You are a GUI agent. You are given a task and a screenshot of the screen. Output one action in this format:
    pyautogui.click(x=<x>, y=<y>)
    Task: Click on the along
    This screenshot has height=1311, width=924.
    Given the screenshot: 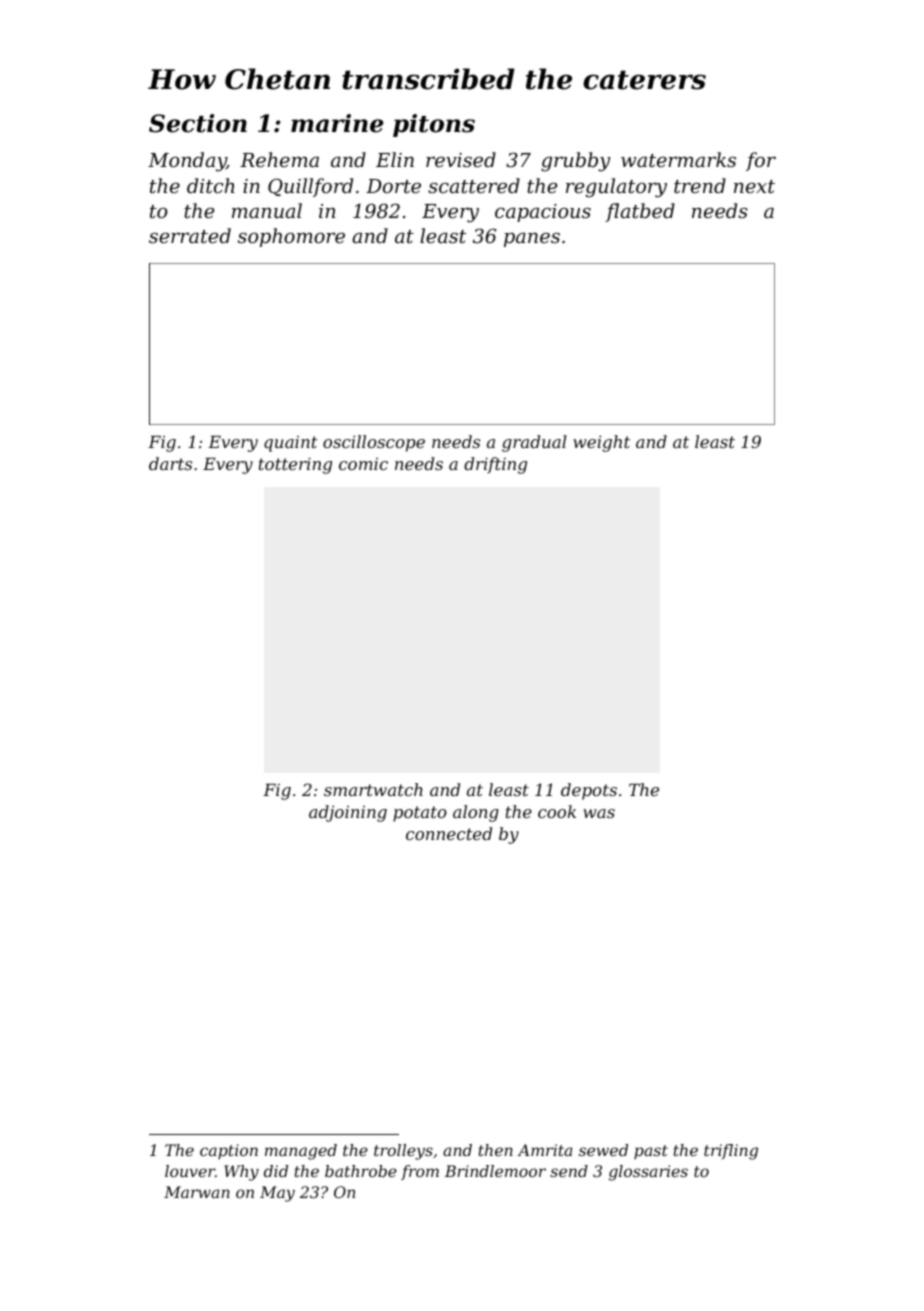 What is the action you would take?
    pyautogui.click(x=476, y=813)
